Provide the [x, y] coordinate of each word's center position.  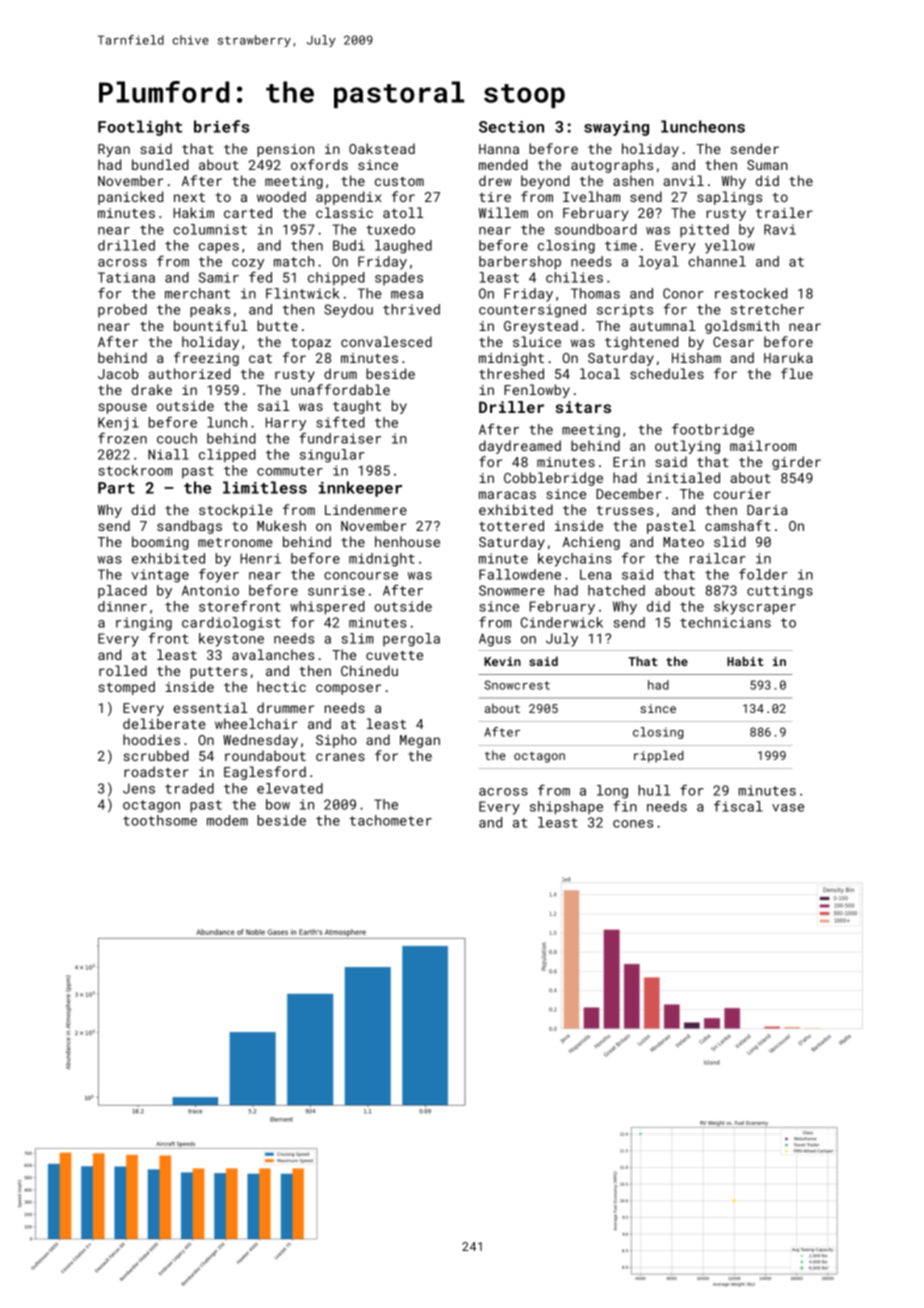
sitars [583, 407]
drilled [126, 245]
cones [633, 824]
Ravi [780, 229]
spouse [122, 408]
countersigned [532, 311]
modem [227, 820]
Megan [420, 741]
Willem [503, 212]
